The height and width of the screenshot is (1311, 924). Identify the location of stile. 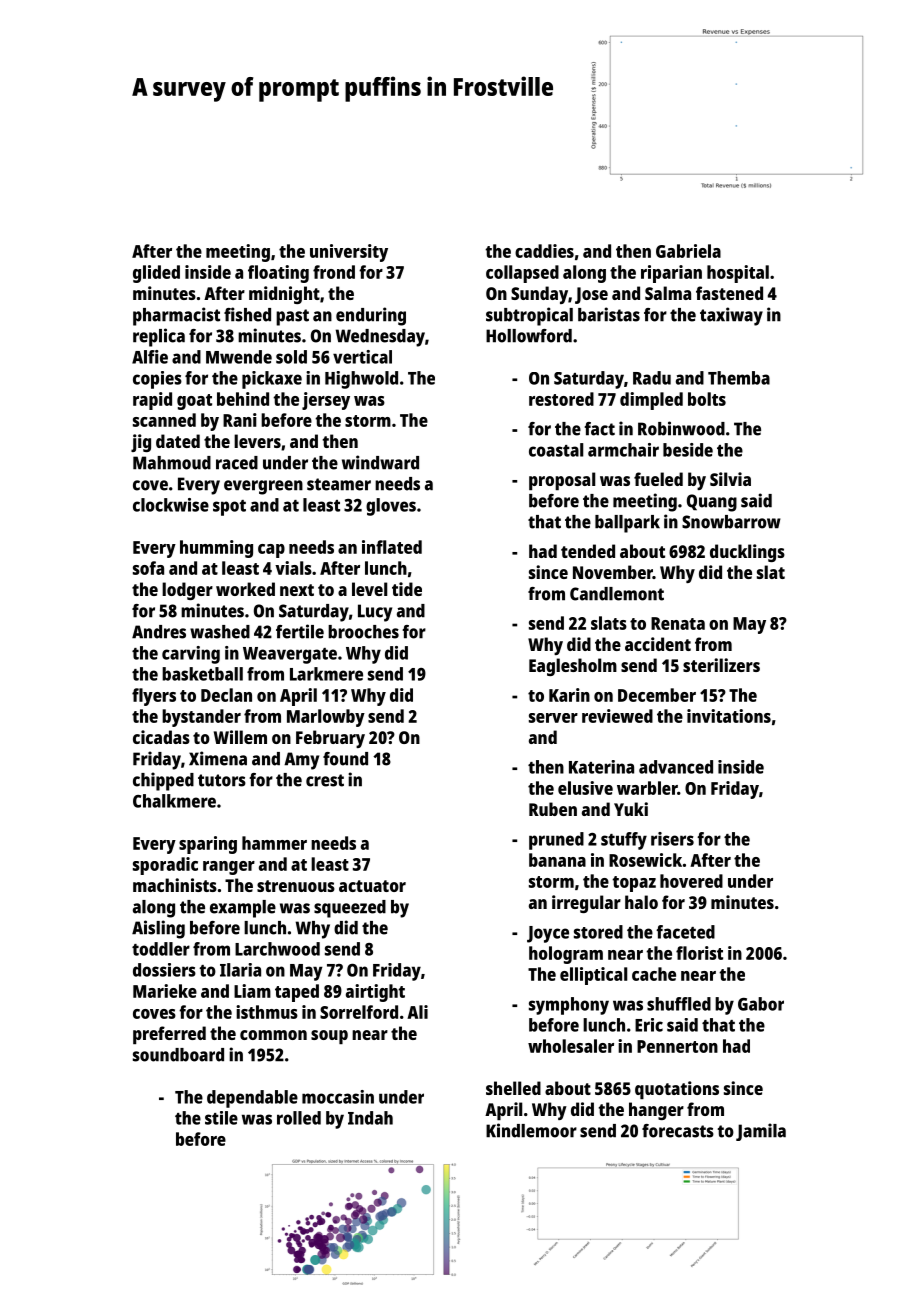
(221, 1118).
